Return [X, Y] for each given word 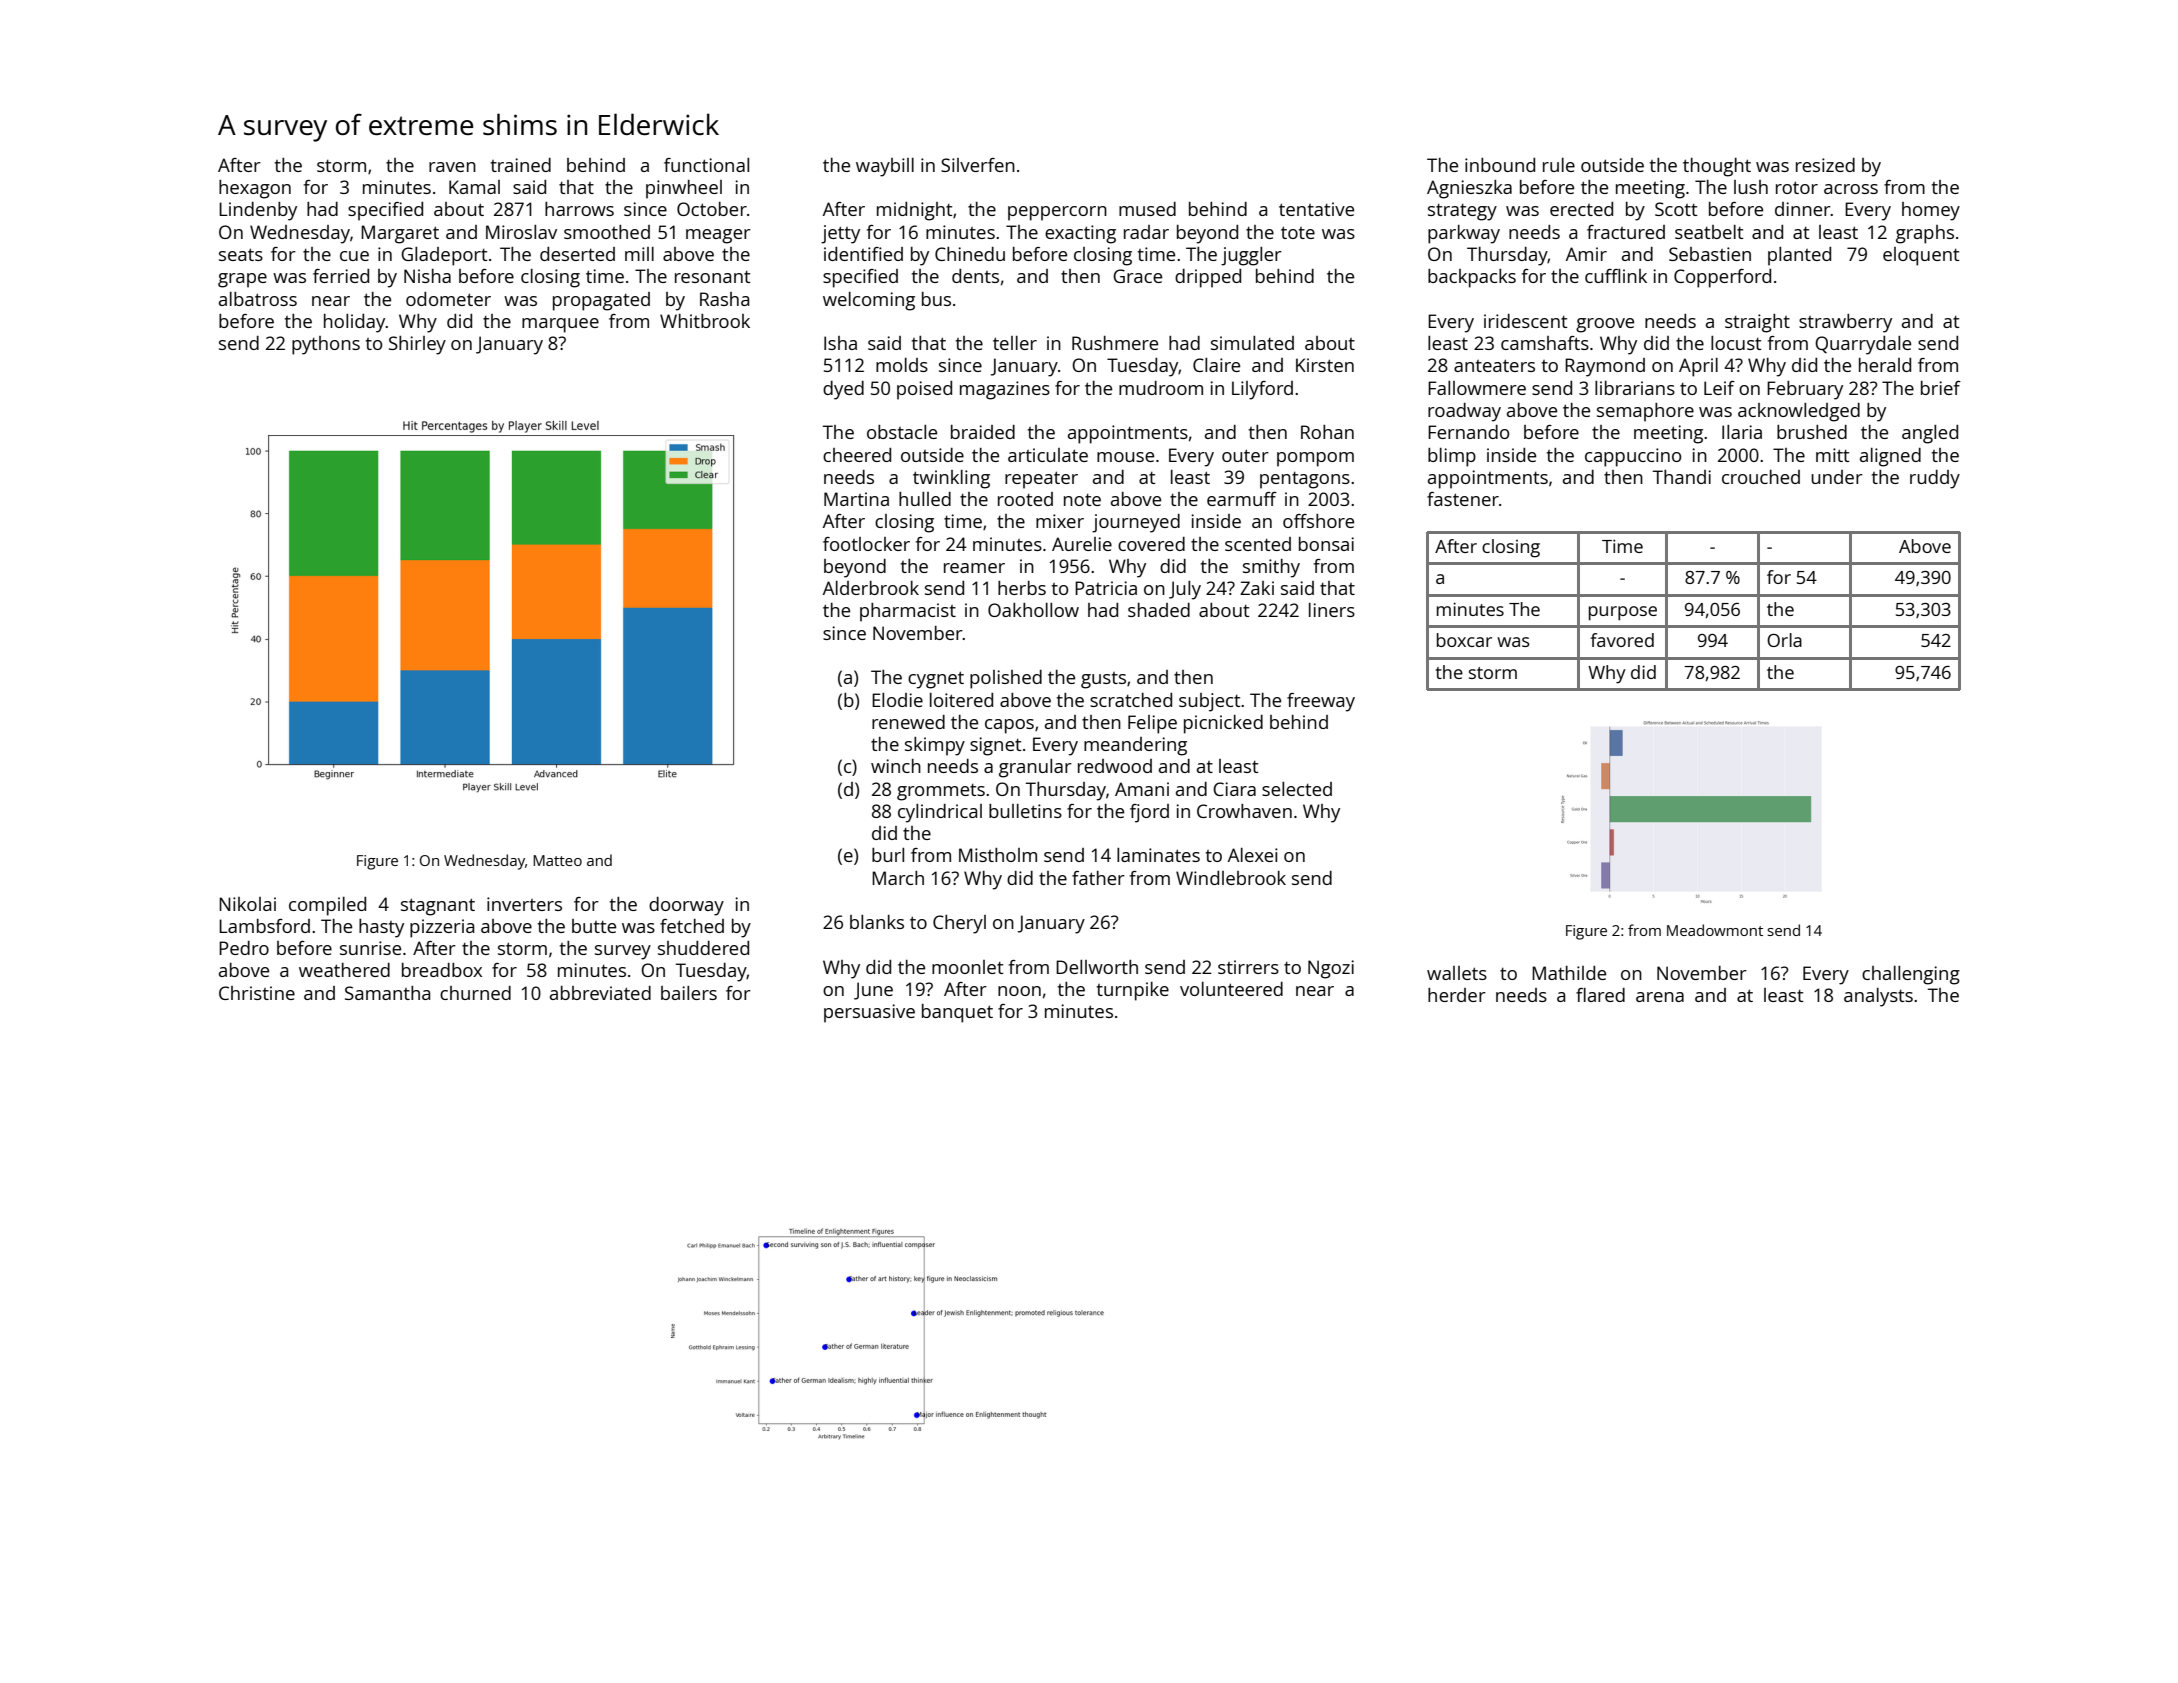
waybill [885, 167]
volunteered [1231, 989]
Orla [1784, 640]
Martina [856, 499]
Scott [1676, 209]
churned [475, 993]
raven [452, 167]
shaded [1159, 610]
